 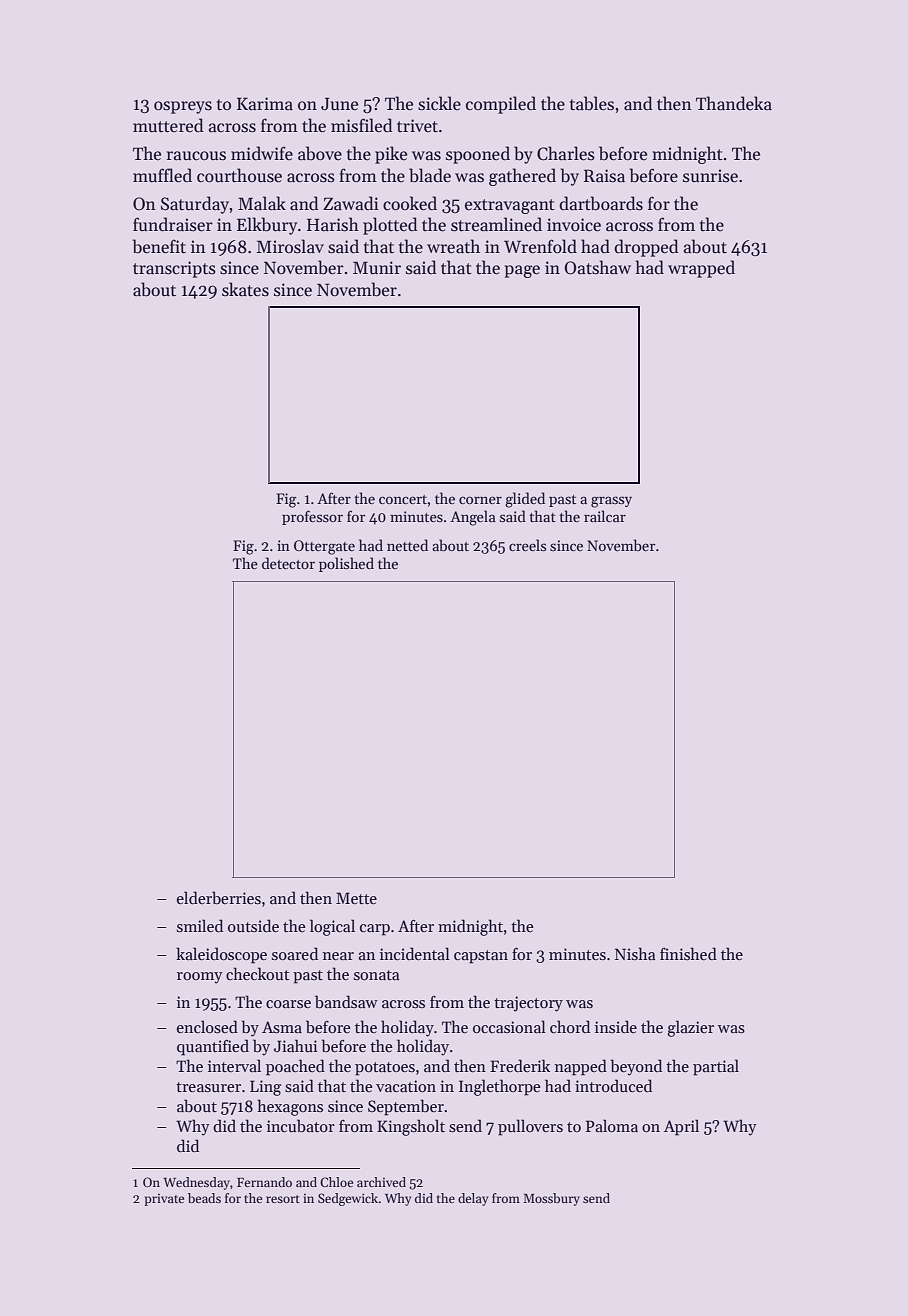 I want to click on gathered, so click(x=522, y=177).
